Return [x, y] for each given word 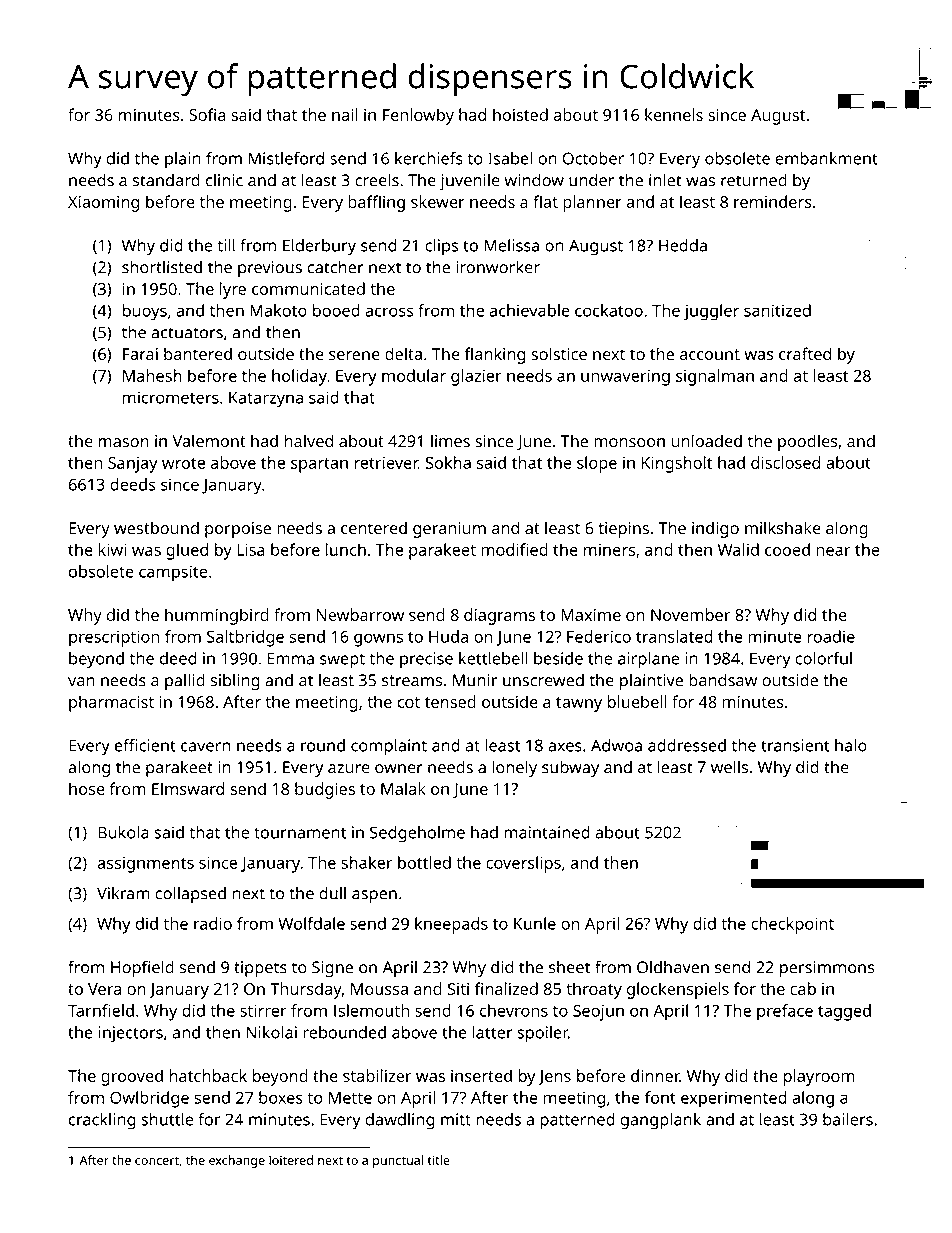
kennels [674, 114]
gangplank [661, 1121]
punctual [398, 1161]
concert [157, 1160]
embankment [827, 158]
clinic [224, 180]
